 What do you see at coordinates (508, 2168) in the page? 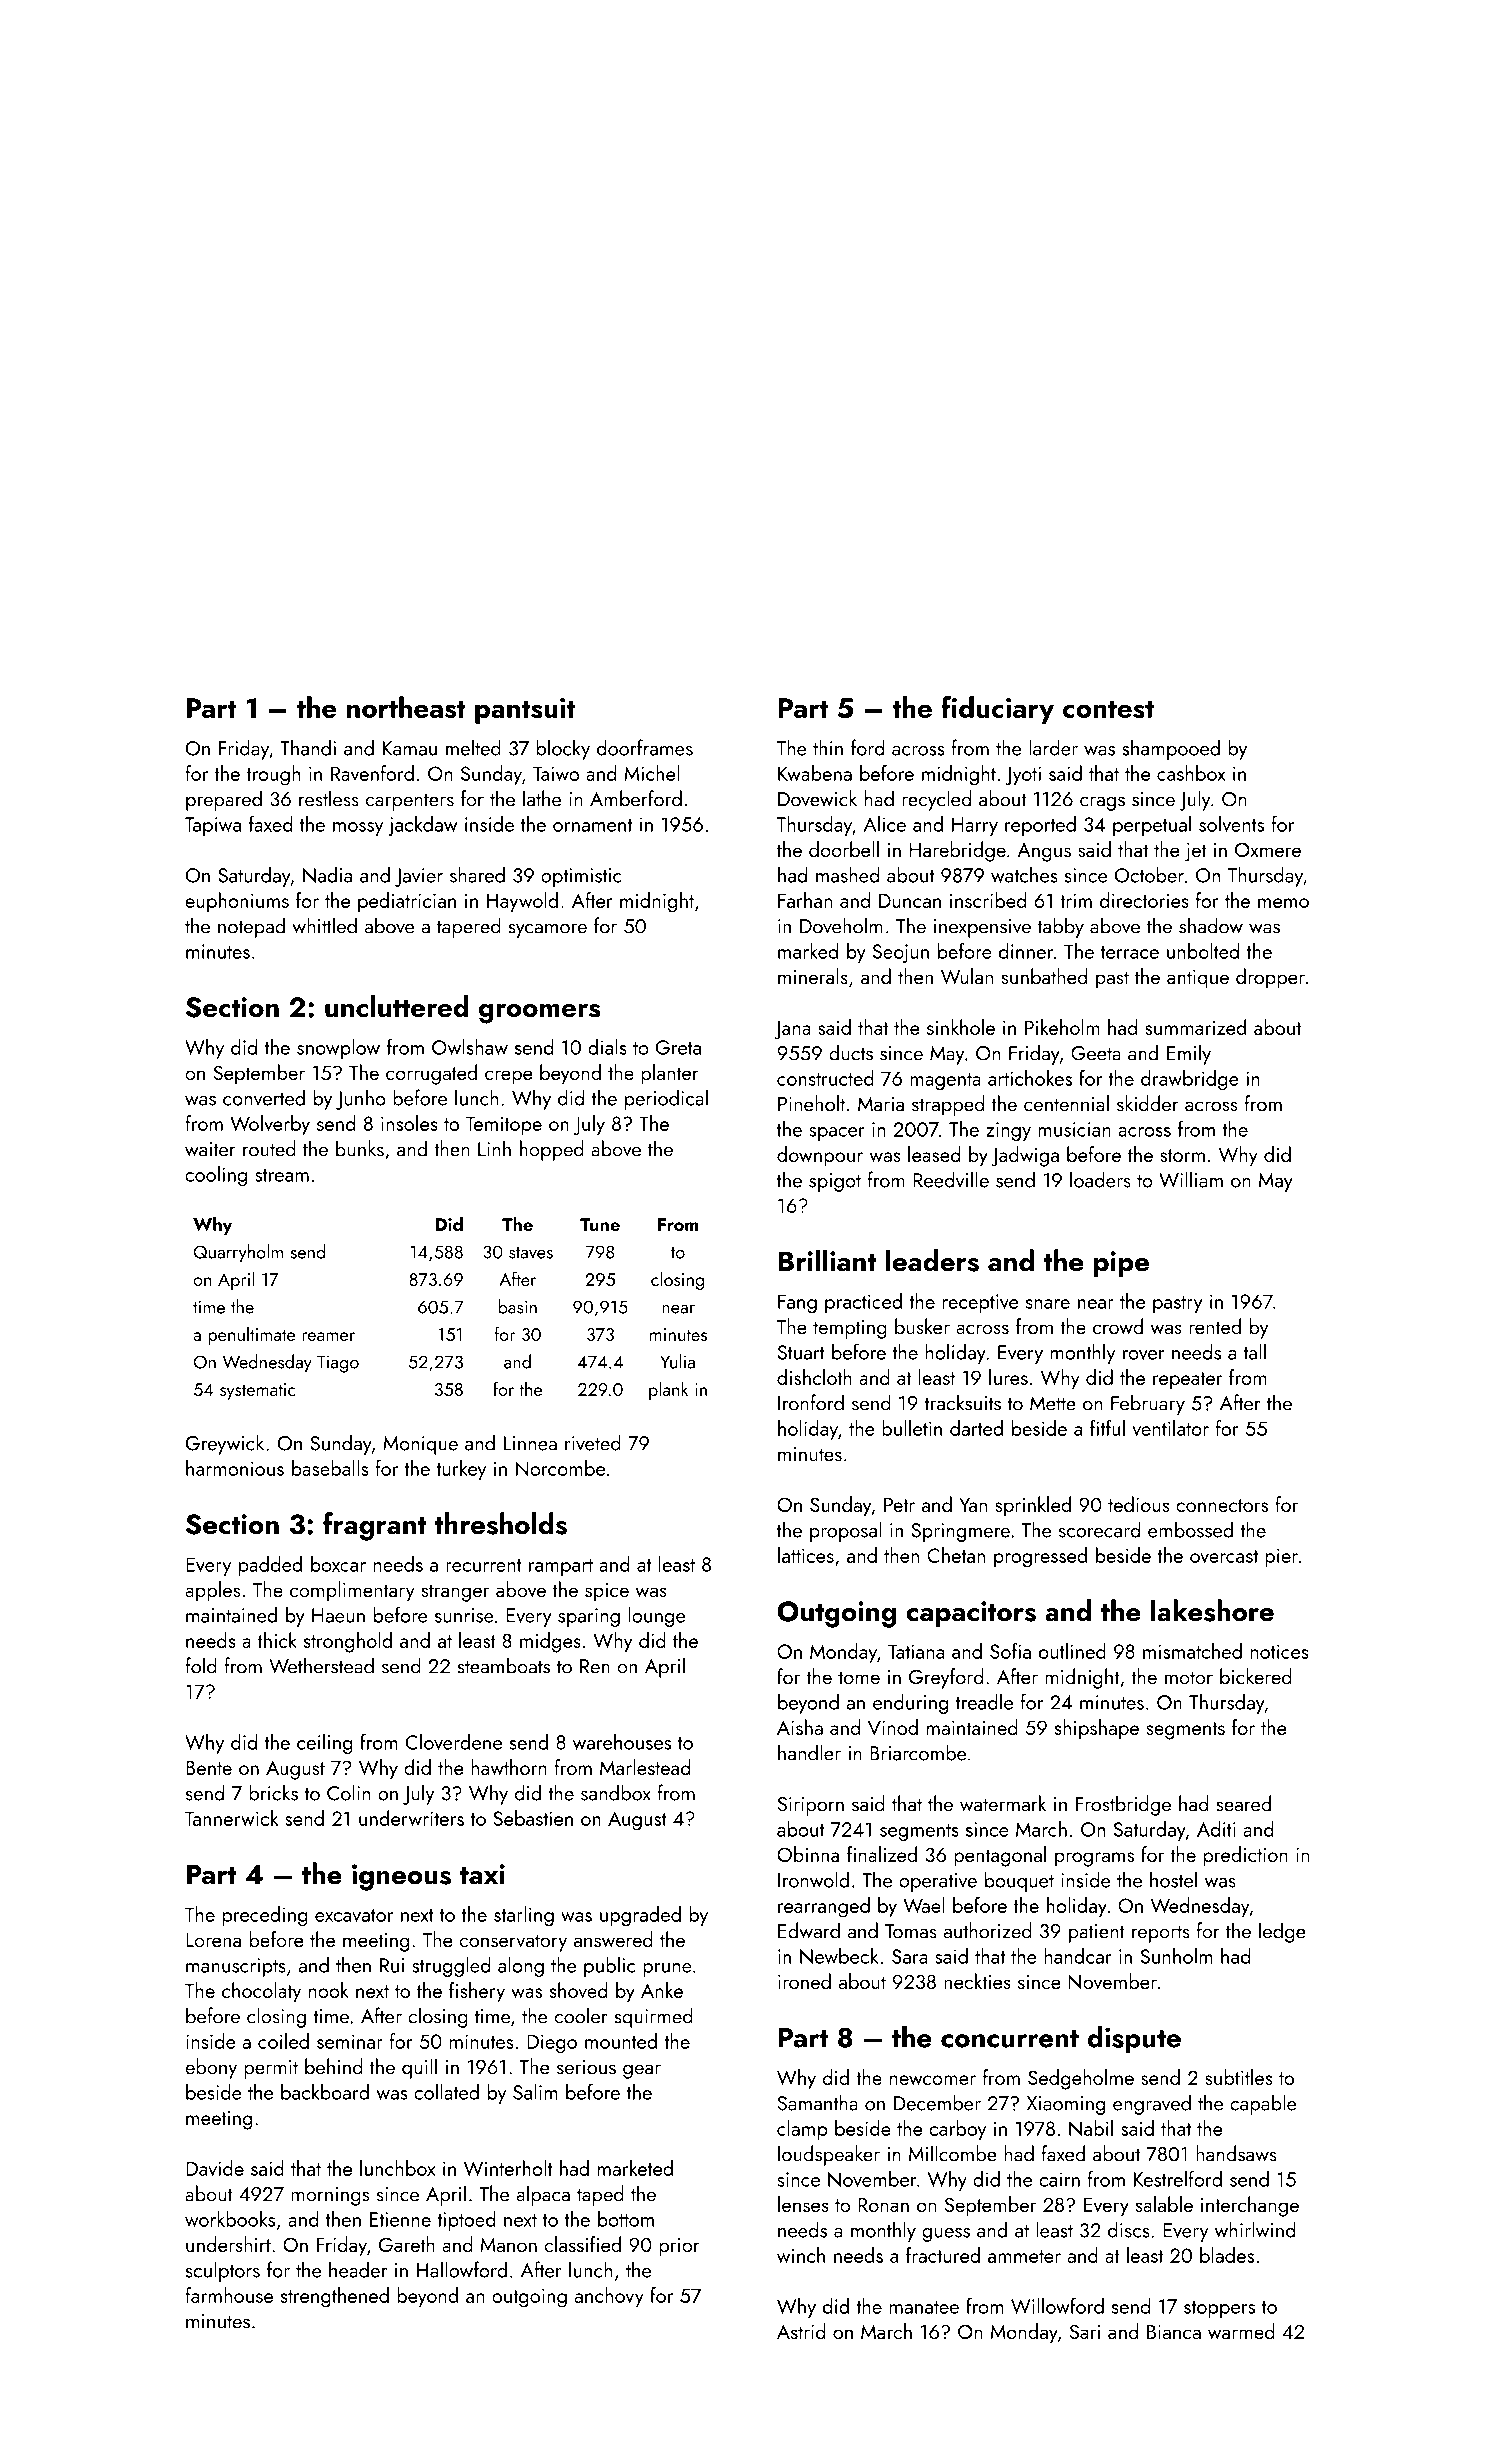
I see `Winterholt` at bounding box center [508, 2168].
